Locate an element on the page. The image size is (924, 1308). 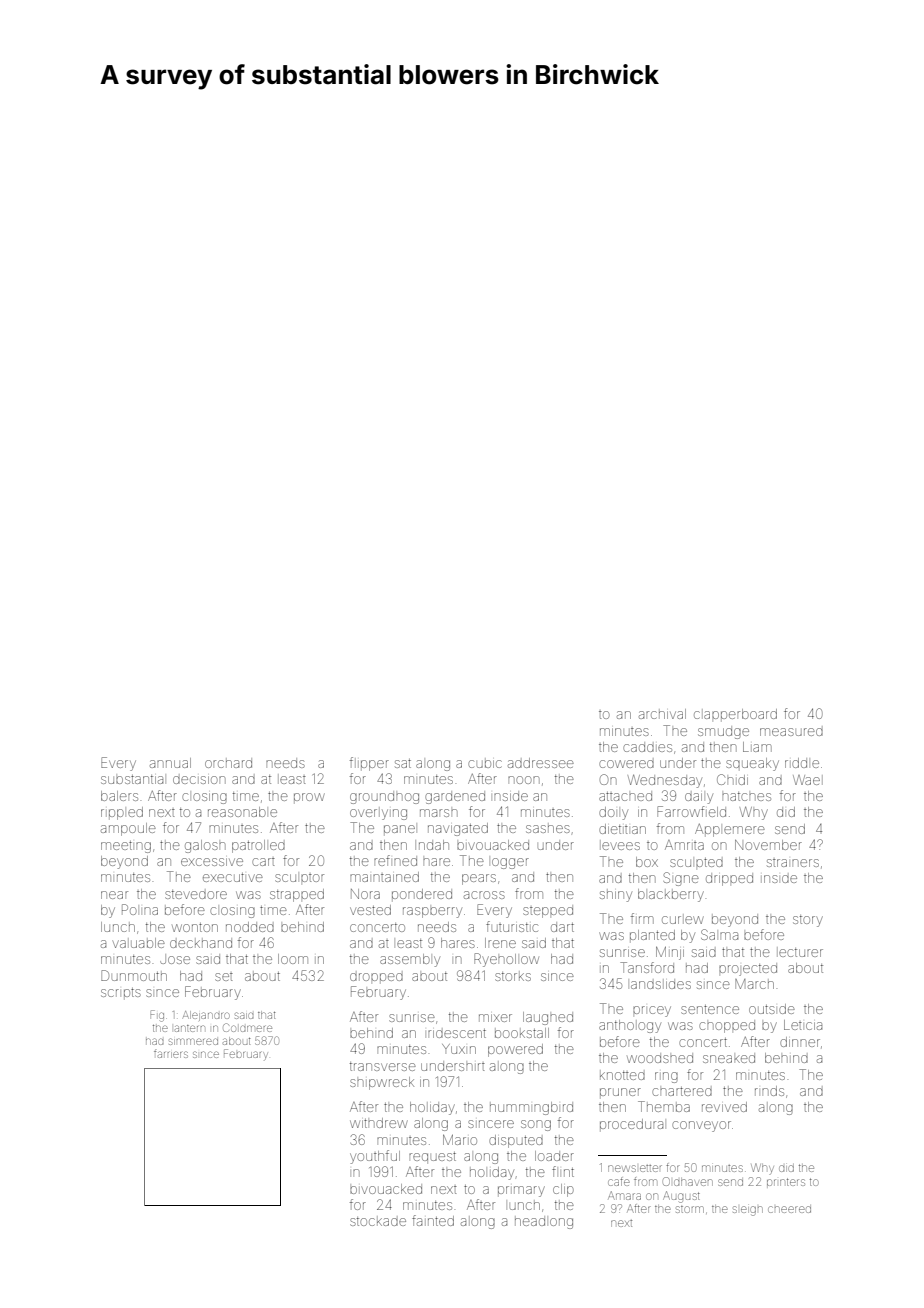
archival is located at coordinates (662, 714).
